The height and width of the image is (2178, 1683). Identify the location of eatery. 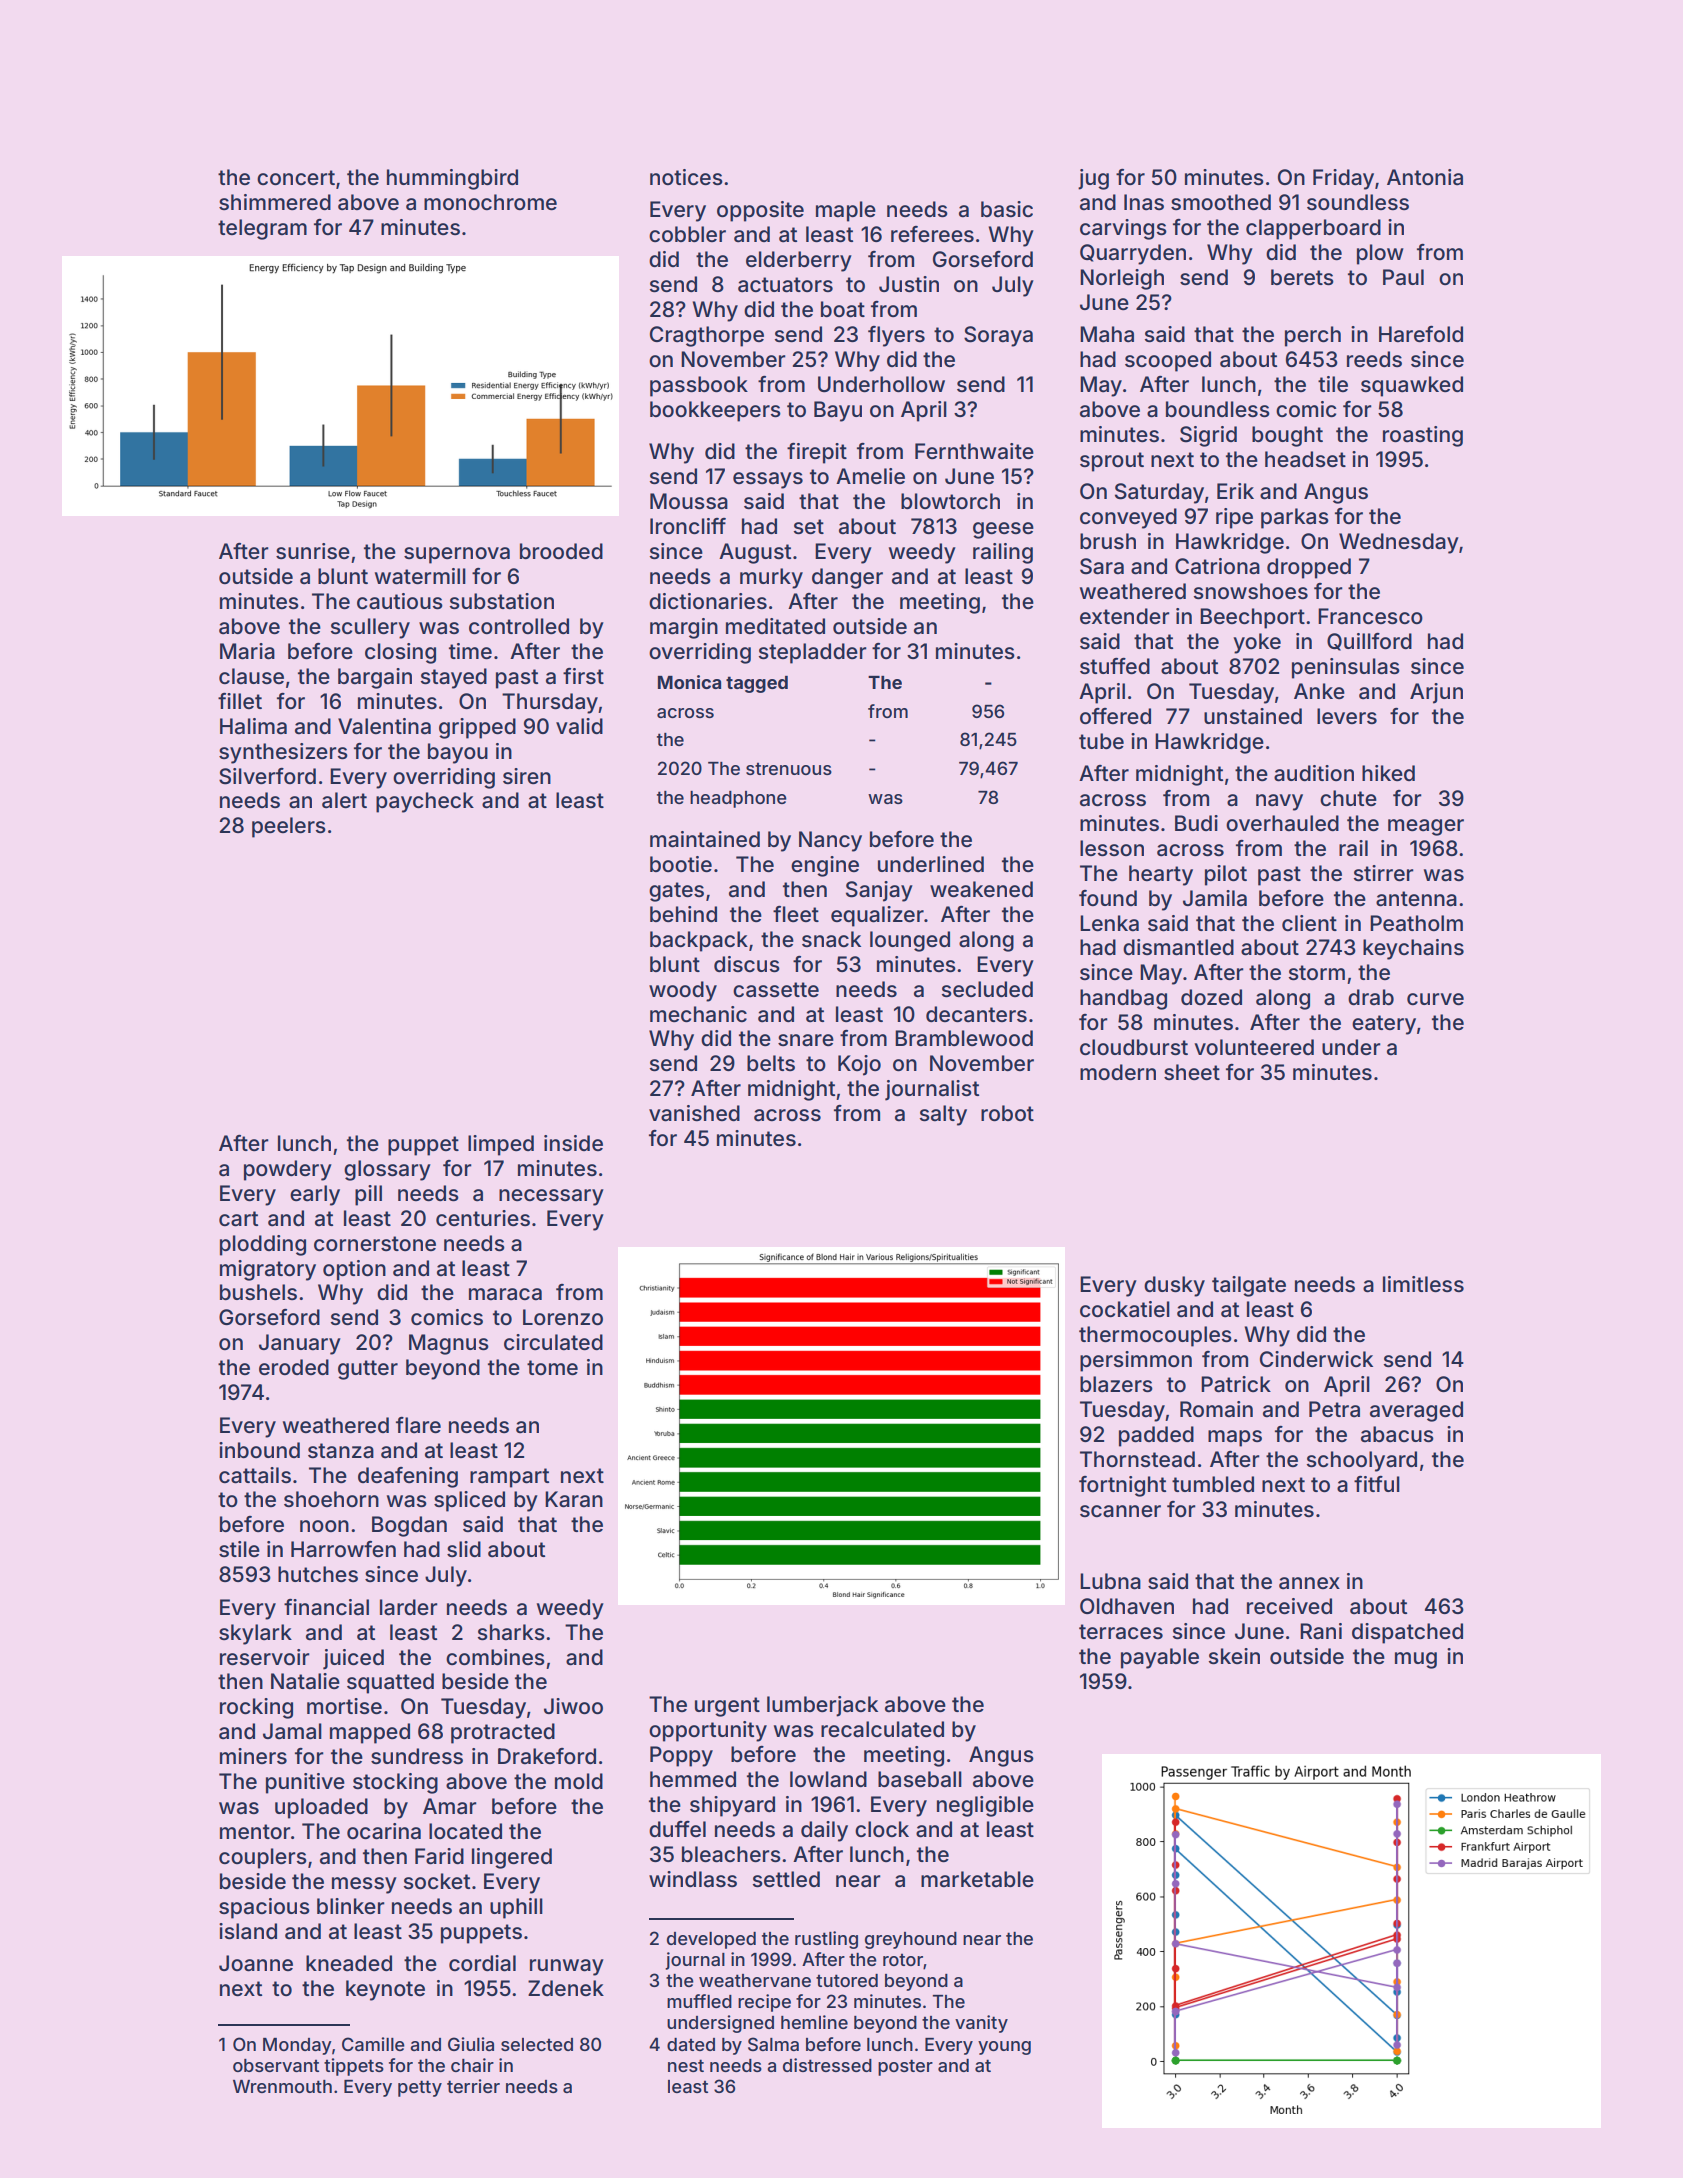
(1384, 1025).
